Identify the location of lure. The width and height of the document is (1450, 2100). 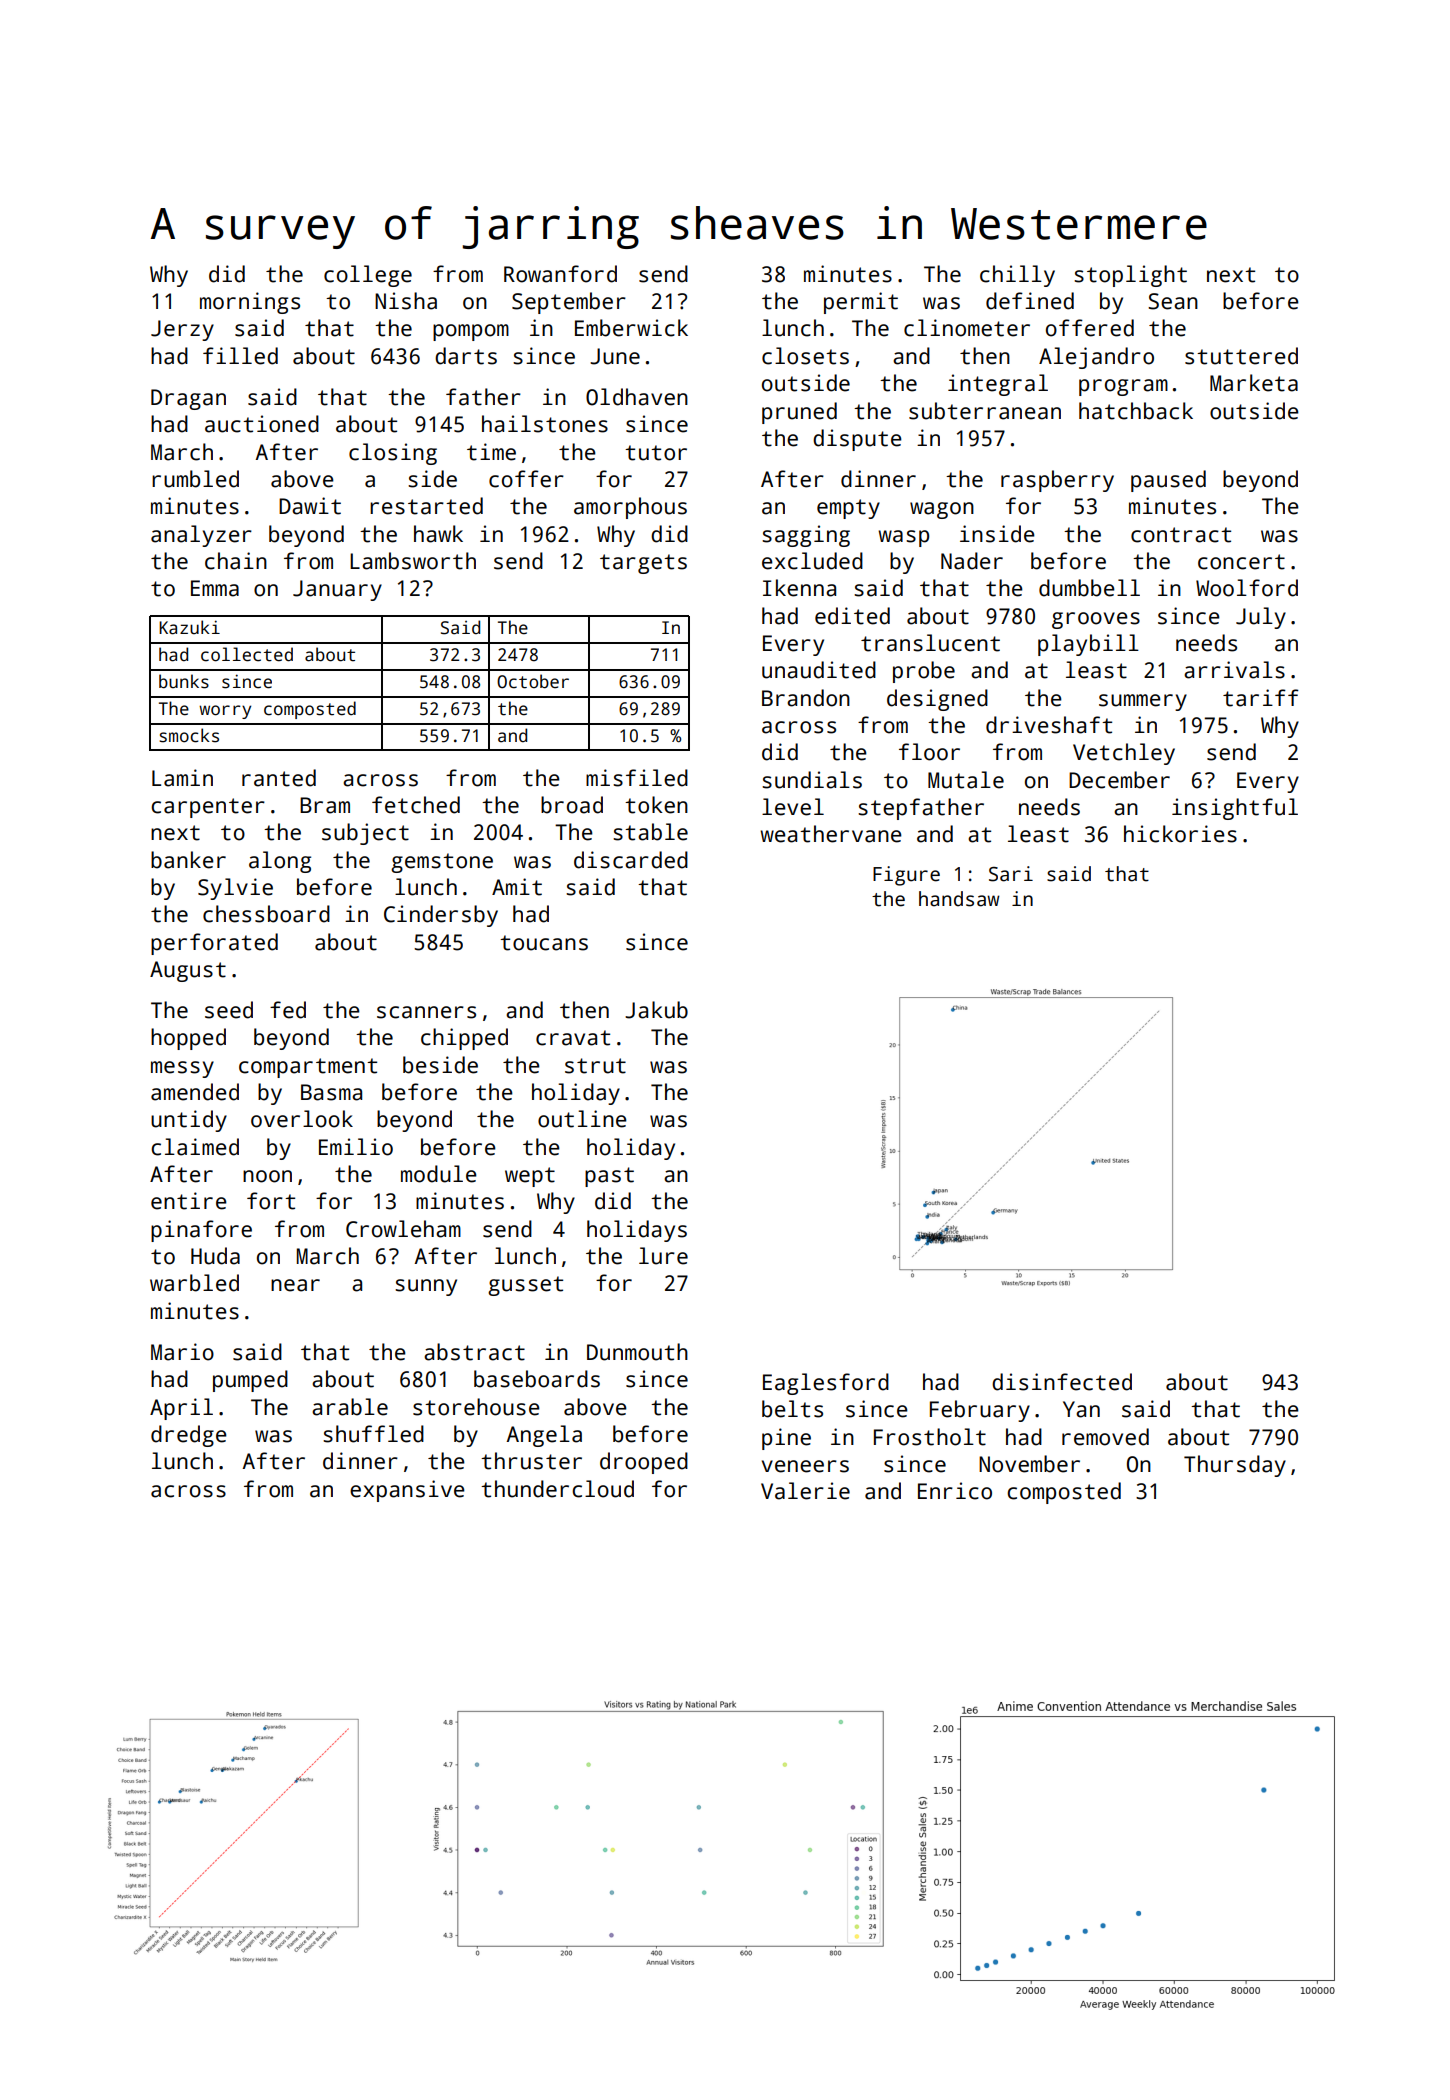
(663, 1256).
